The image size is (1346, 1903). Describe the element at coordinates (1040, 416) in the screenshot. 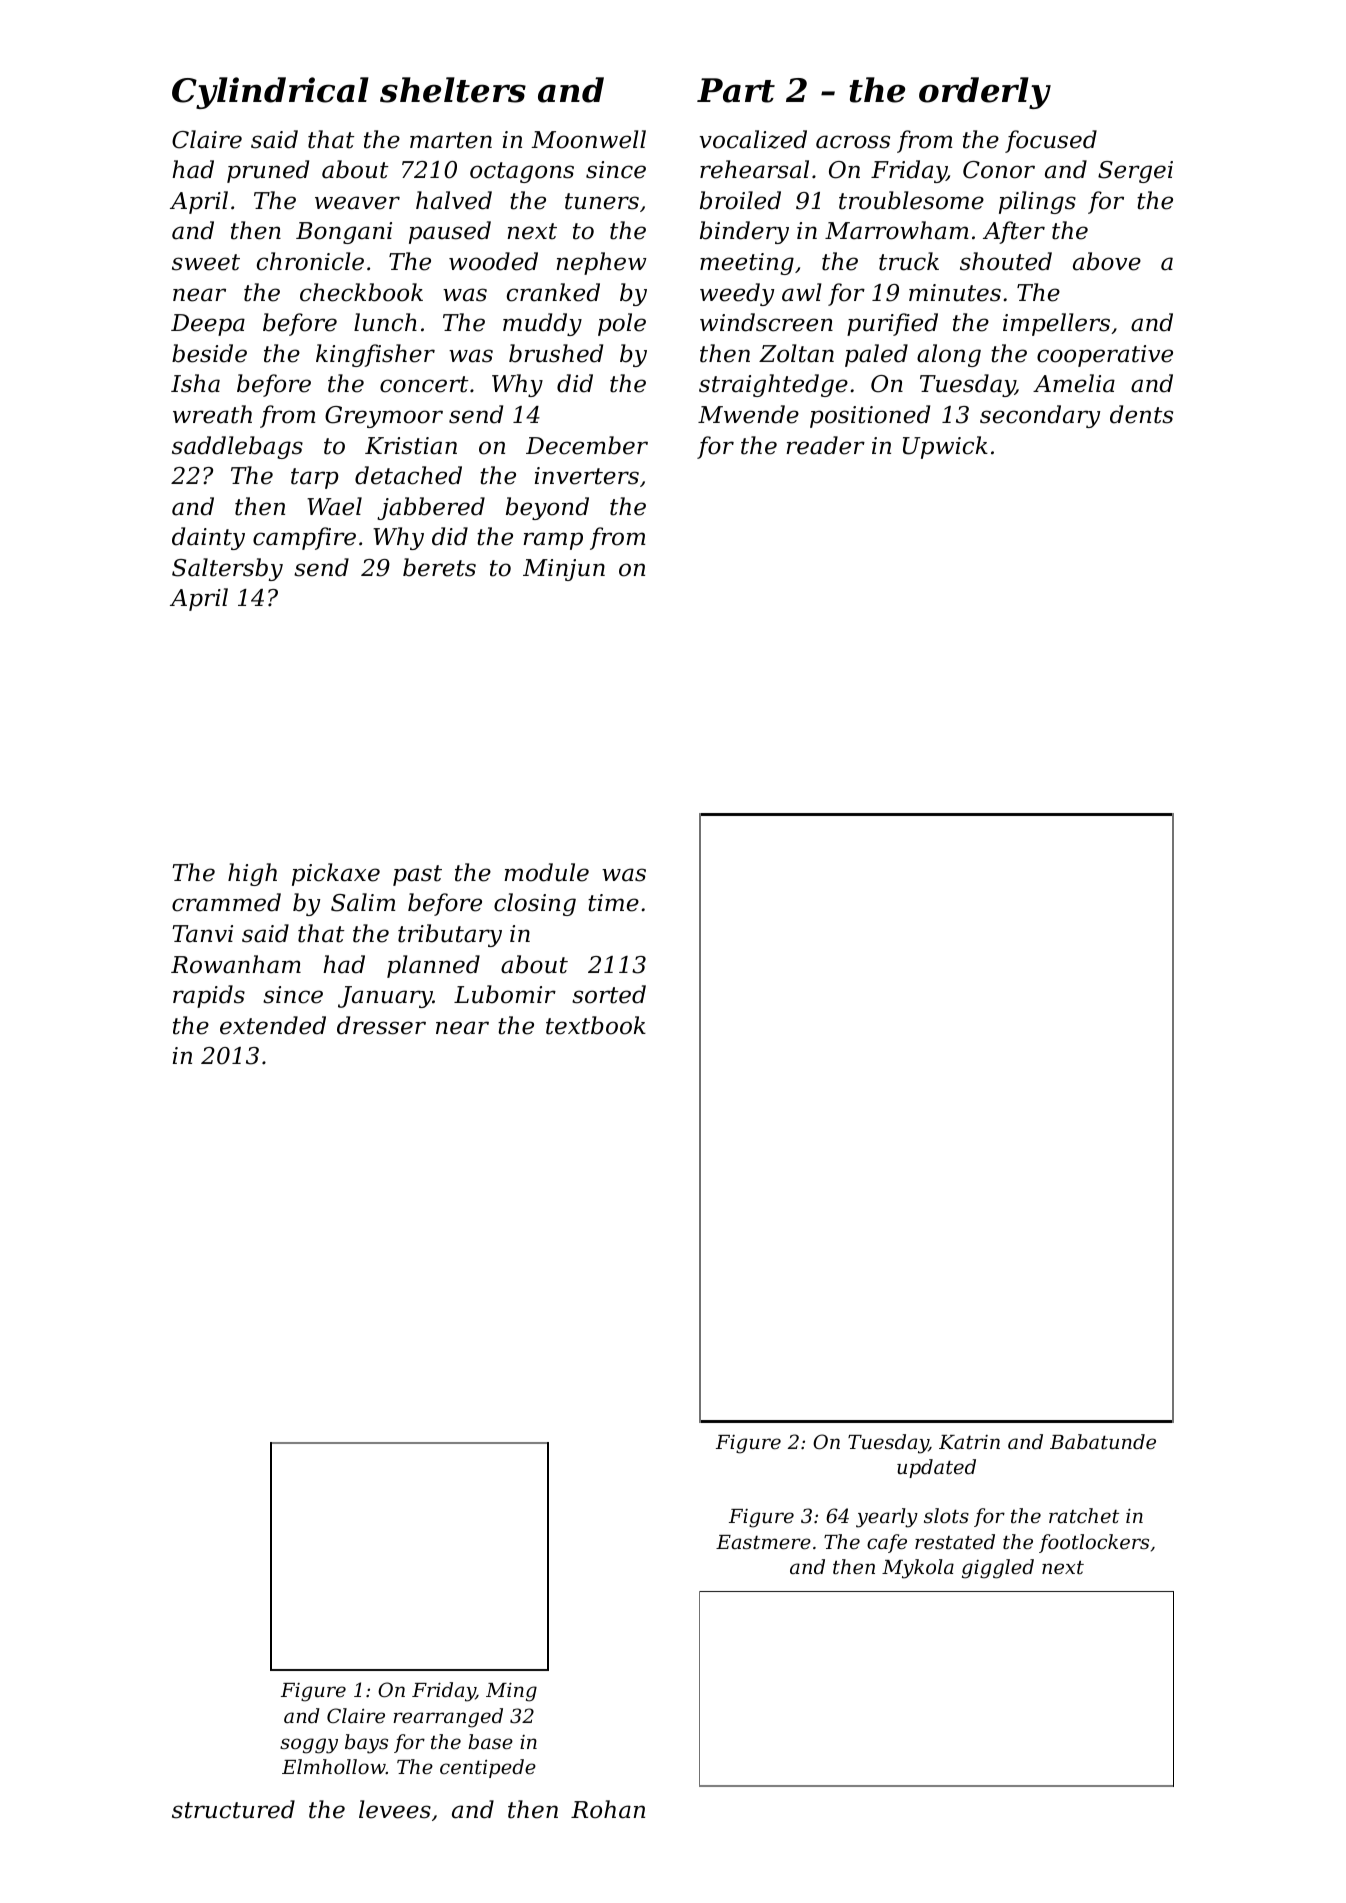

I see `secondary` at that location.
